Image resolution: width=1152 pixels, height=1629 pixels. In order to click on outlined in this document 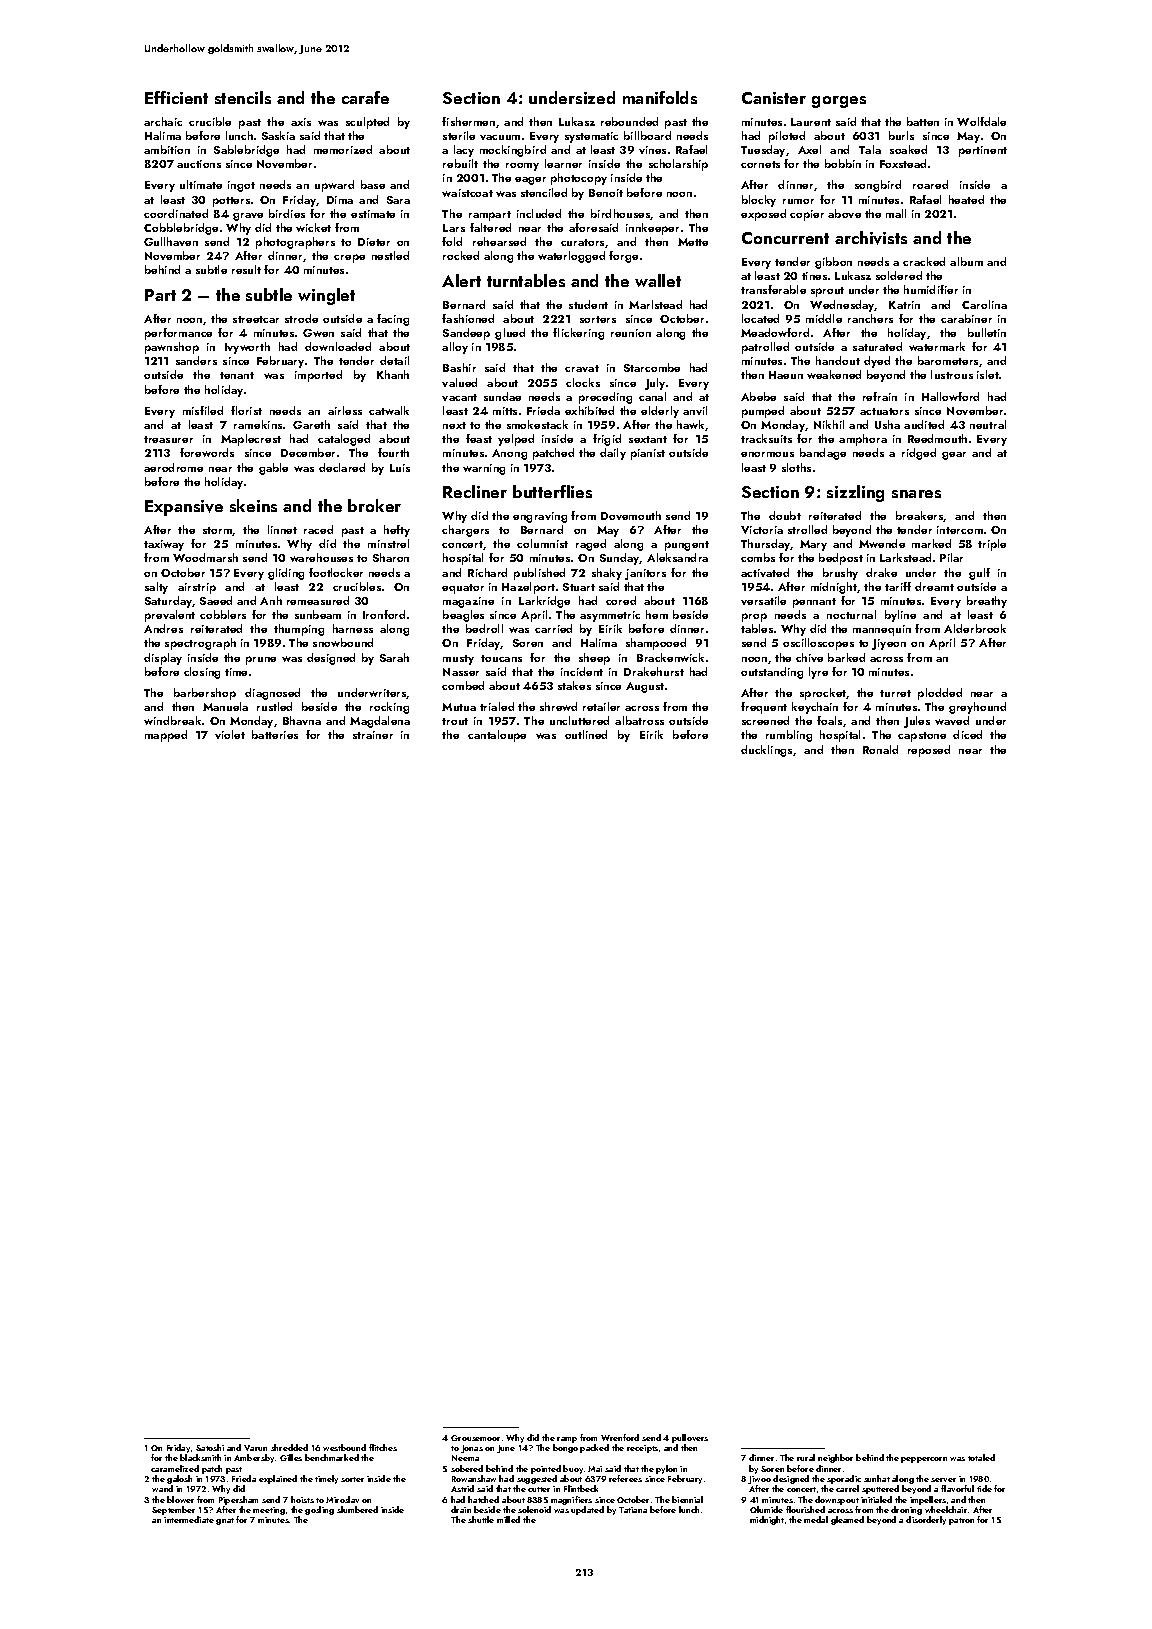, I will do `click(586, 734)`.
